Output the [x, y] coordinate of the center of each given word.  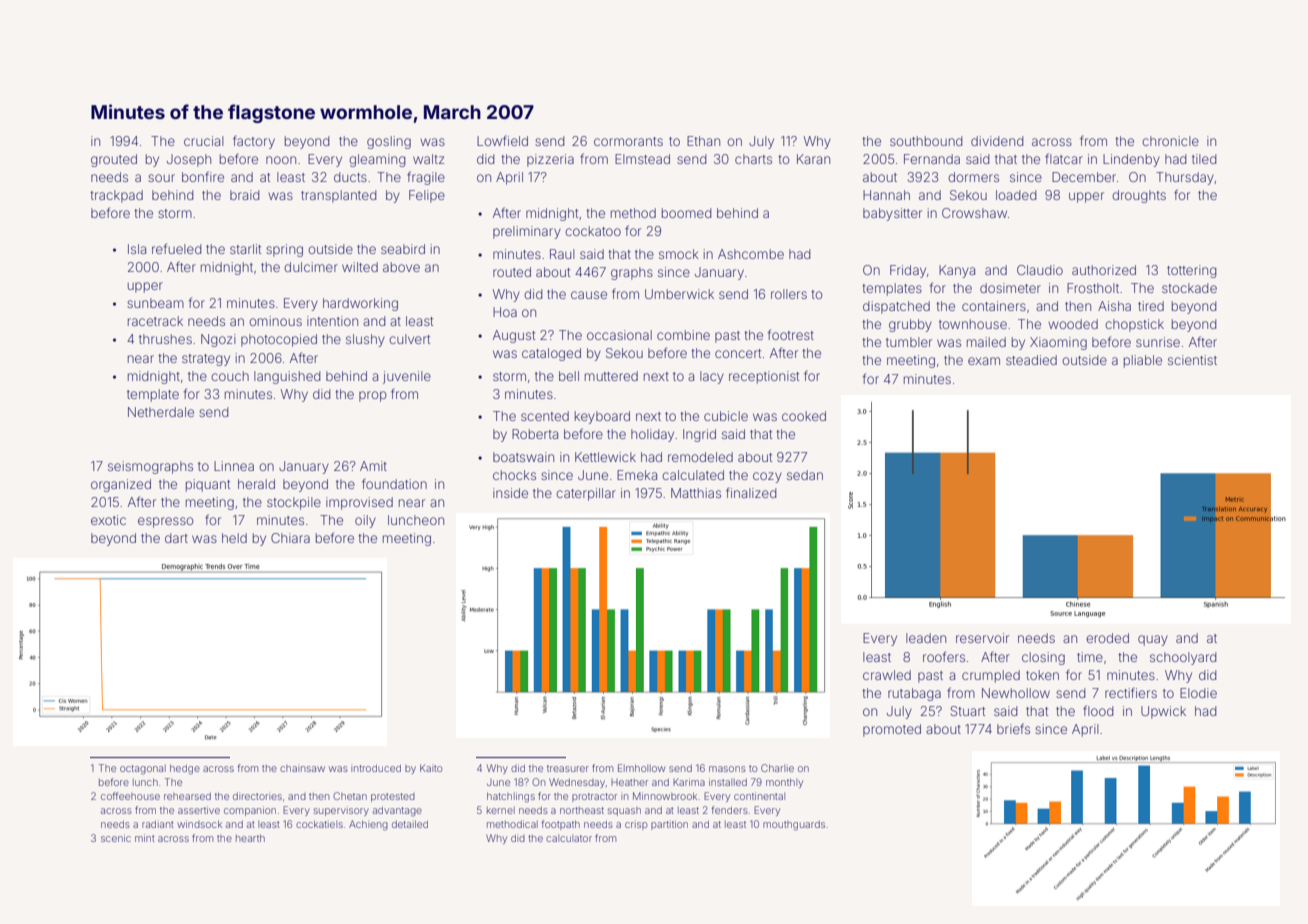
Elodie [1198, 693]
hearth [250, 838]
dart [176, 538]
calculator [569, 838]
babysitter [892, 214]
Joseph [189, 160]
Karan [813, 159]
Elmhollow [641, 768]
